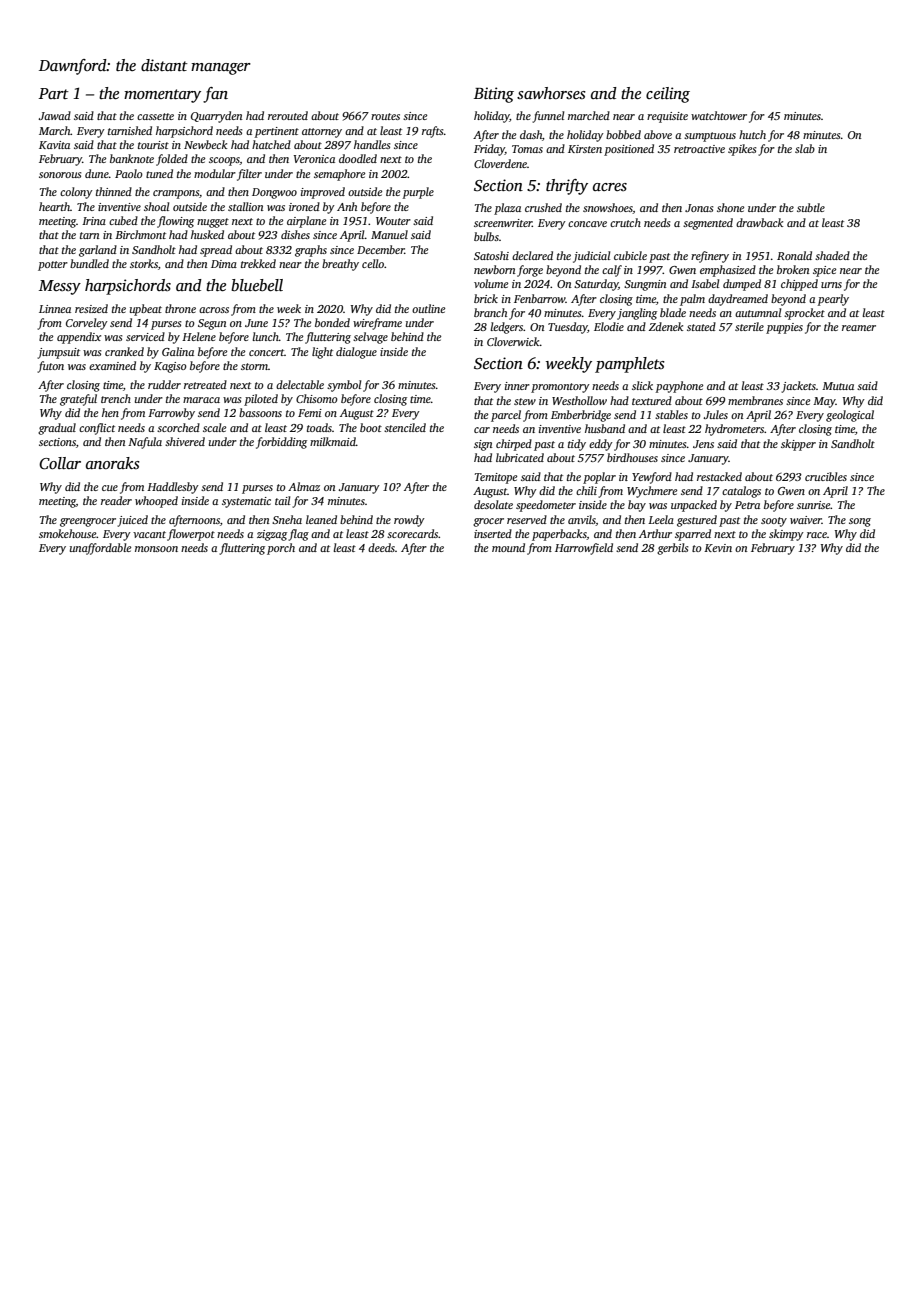  Describe the element at coordinates (58, 353) in the document. I see `jumpsuit` at that location.
